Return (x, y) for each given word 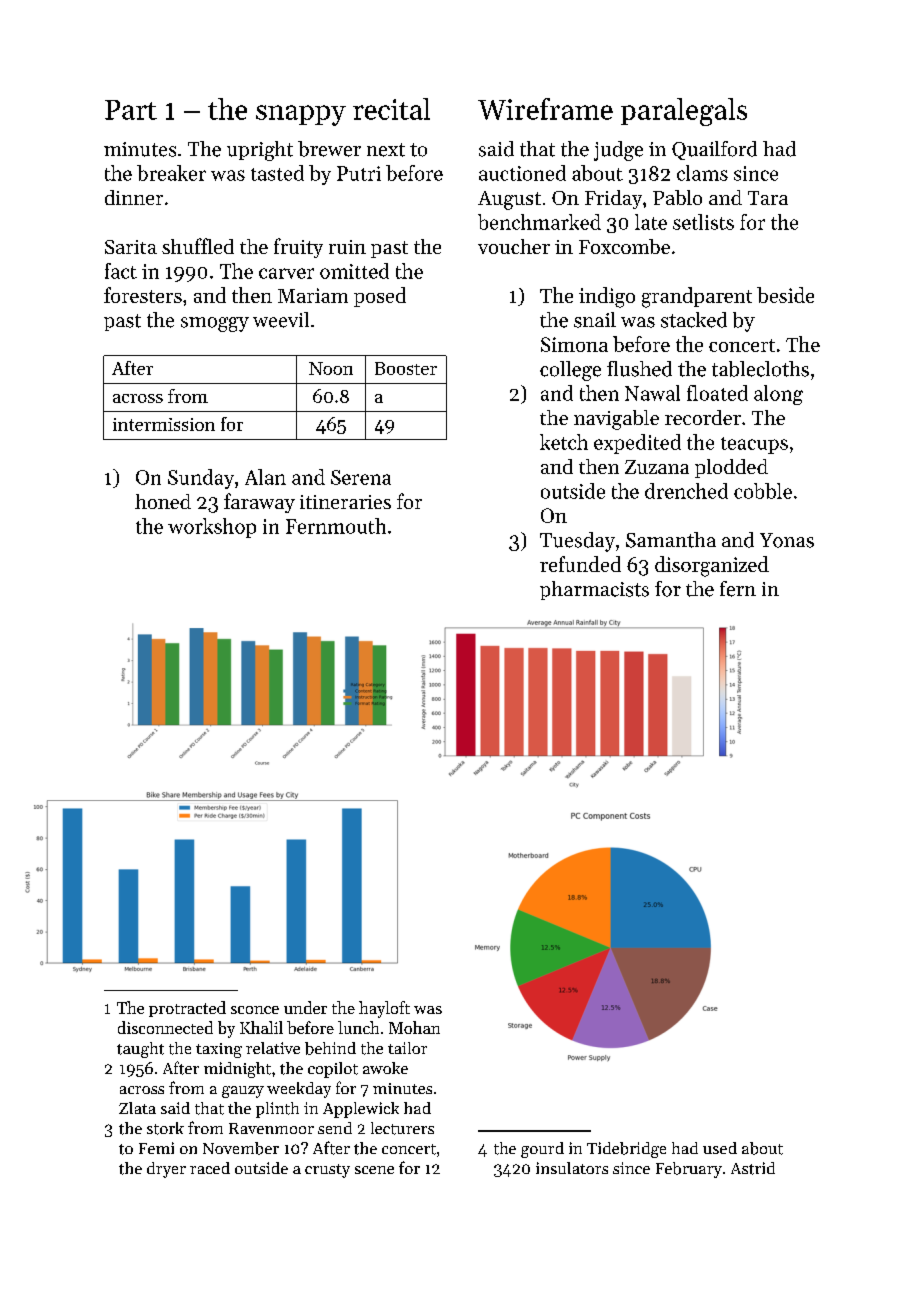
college (570, 371)
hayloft (384, 1009)
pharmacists (594, 590)
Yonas (787, 540)
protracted (187, 1009)
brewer (329, 149)
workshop (212, 528)
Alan (265, 477)
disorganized (712, 566)
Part (131, 110)
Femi (156, 1148)
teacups (754, 445)
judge (618, 151)
